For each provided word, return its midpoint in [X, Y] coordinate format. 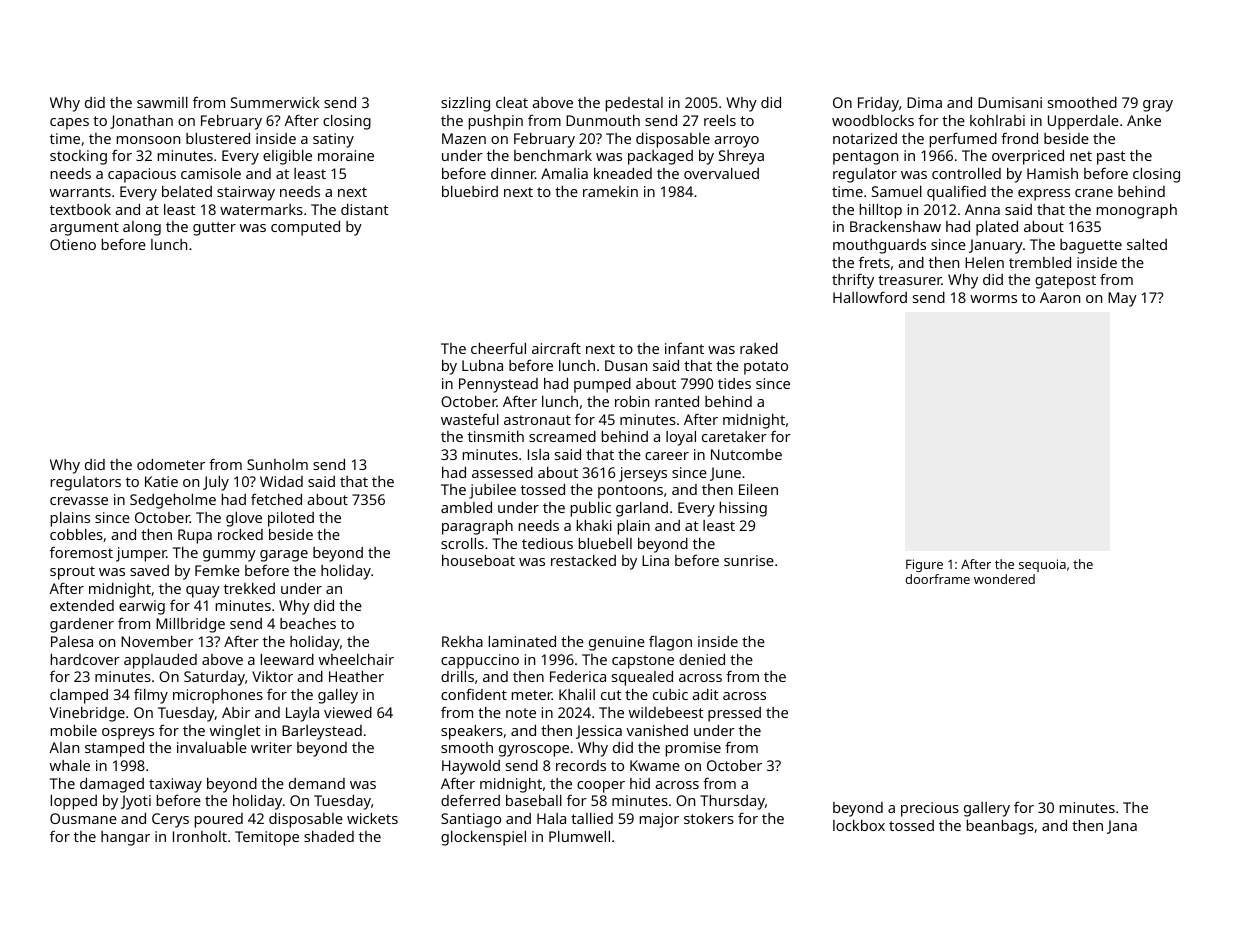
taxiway [175, 785]
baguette [1091, 246]
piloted [291, 519]
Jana [1122, 827]
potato [766, 368]
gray [1158, 106]
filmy [151, 696]
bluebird [470, 191]
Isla [538, 454]
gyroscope [534, 751]
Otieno [73, 244]
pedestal [634, 104]
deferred [470, 800]
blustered [218, 138]
